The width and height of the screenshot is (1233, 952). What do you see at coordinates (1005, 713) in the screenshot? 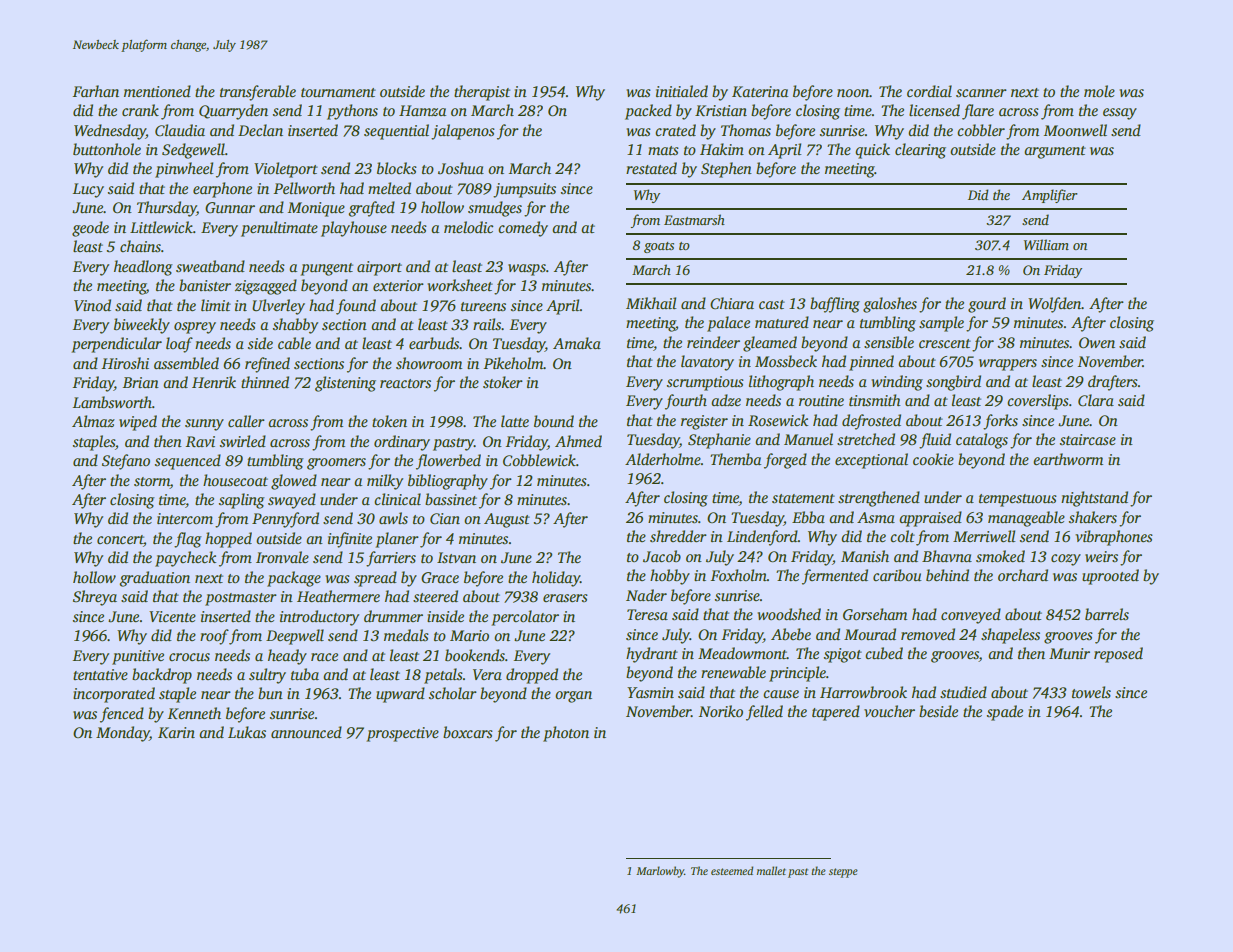
I see `spade` at bounding box center [1005, 713].
